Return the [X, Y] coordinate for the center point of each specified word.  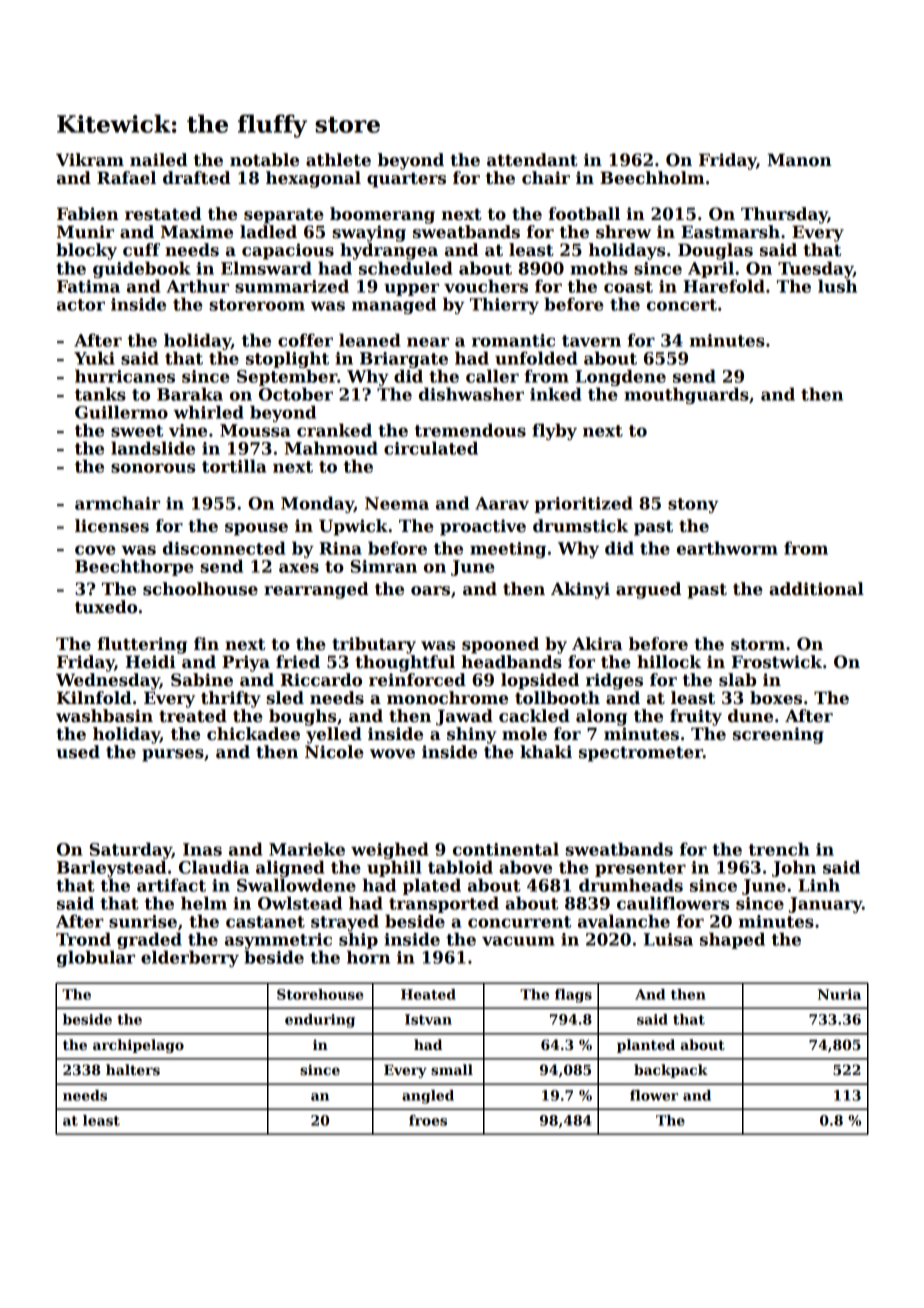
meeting [508, 550]
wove [392, 754]
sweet [137, 431]
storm [758, 645]
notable [264, 160]
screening [778, 735]
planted [646, 1046]
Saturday [131, 850]
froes [428, 1120]
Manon [799, 160]
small [452, 1069]
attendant [532, 160]
